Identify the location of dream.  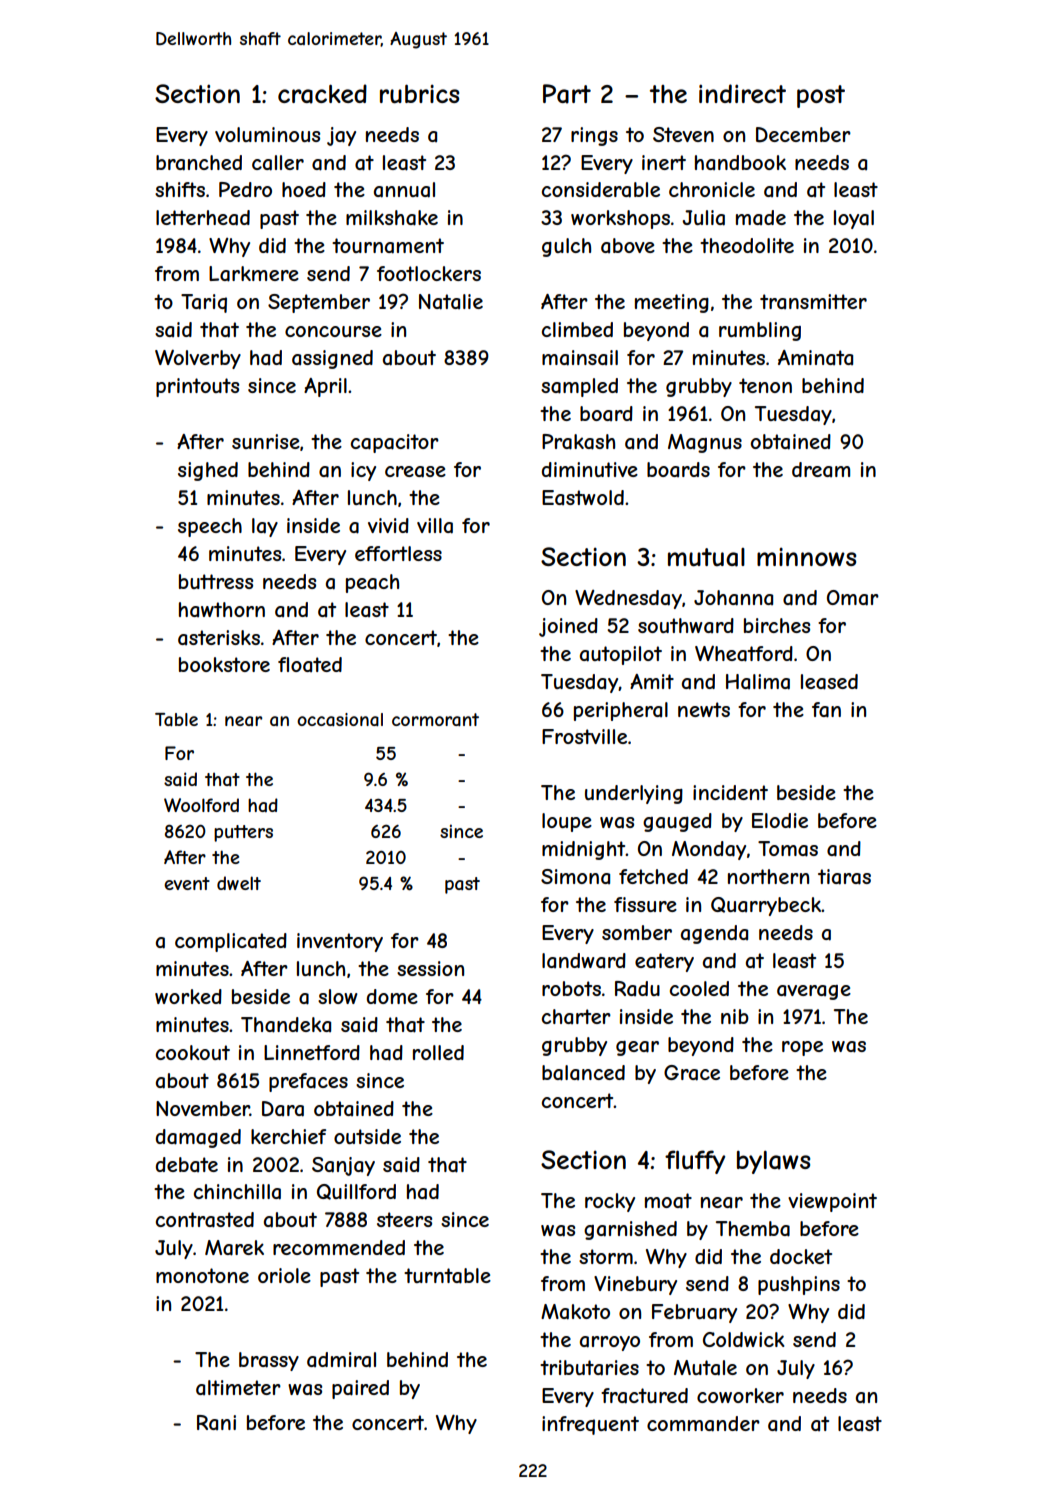
(821, 469).
